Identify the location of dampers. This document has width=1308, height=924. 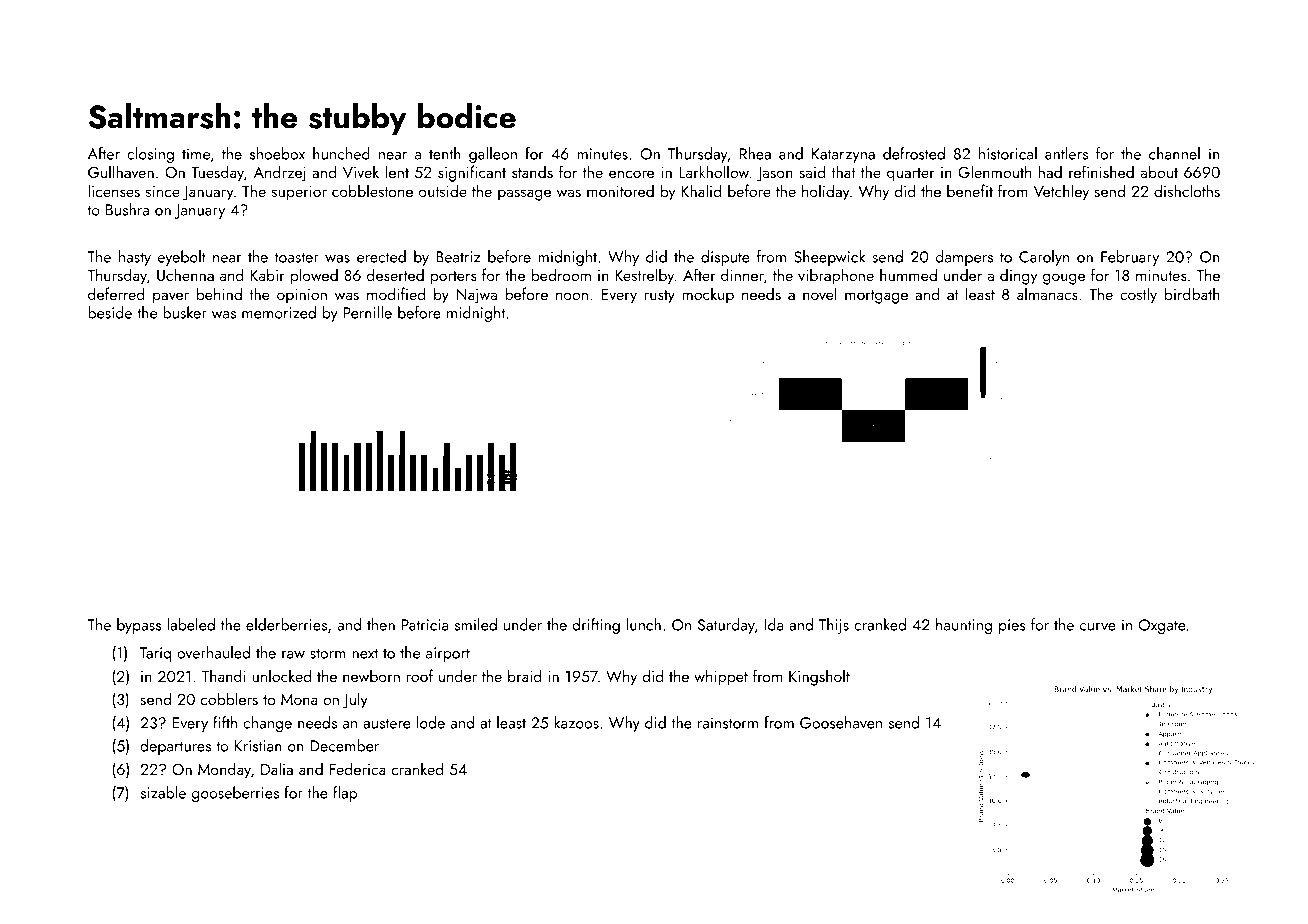
(964, 258).
